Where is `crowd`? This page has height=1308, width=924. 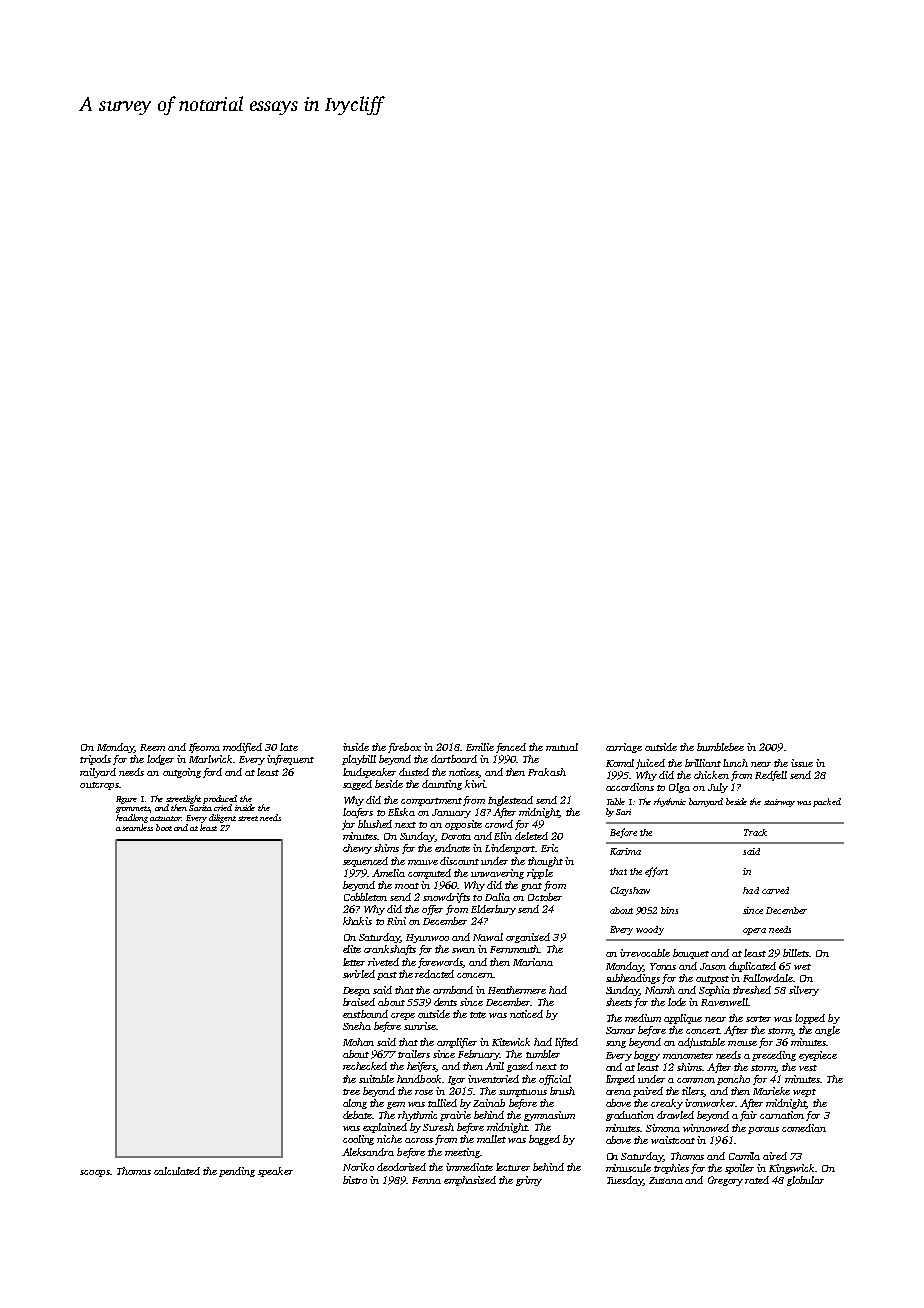 crowd is located at coordinates (499, 824).
